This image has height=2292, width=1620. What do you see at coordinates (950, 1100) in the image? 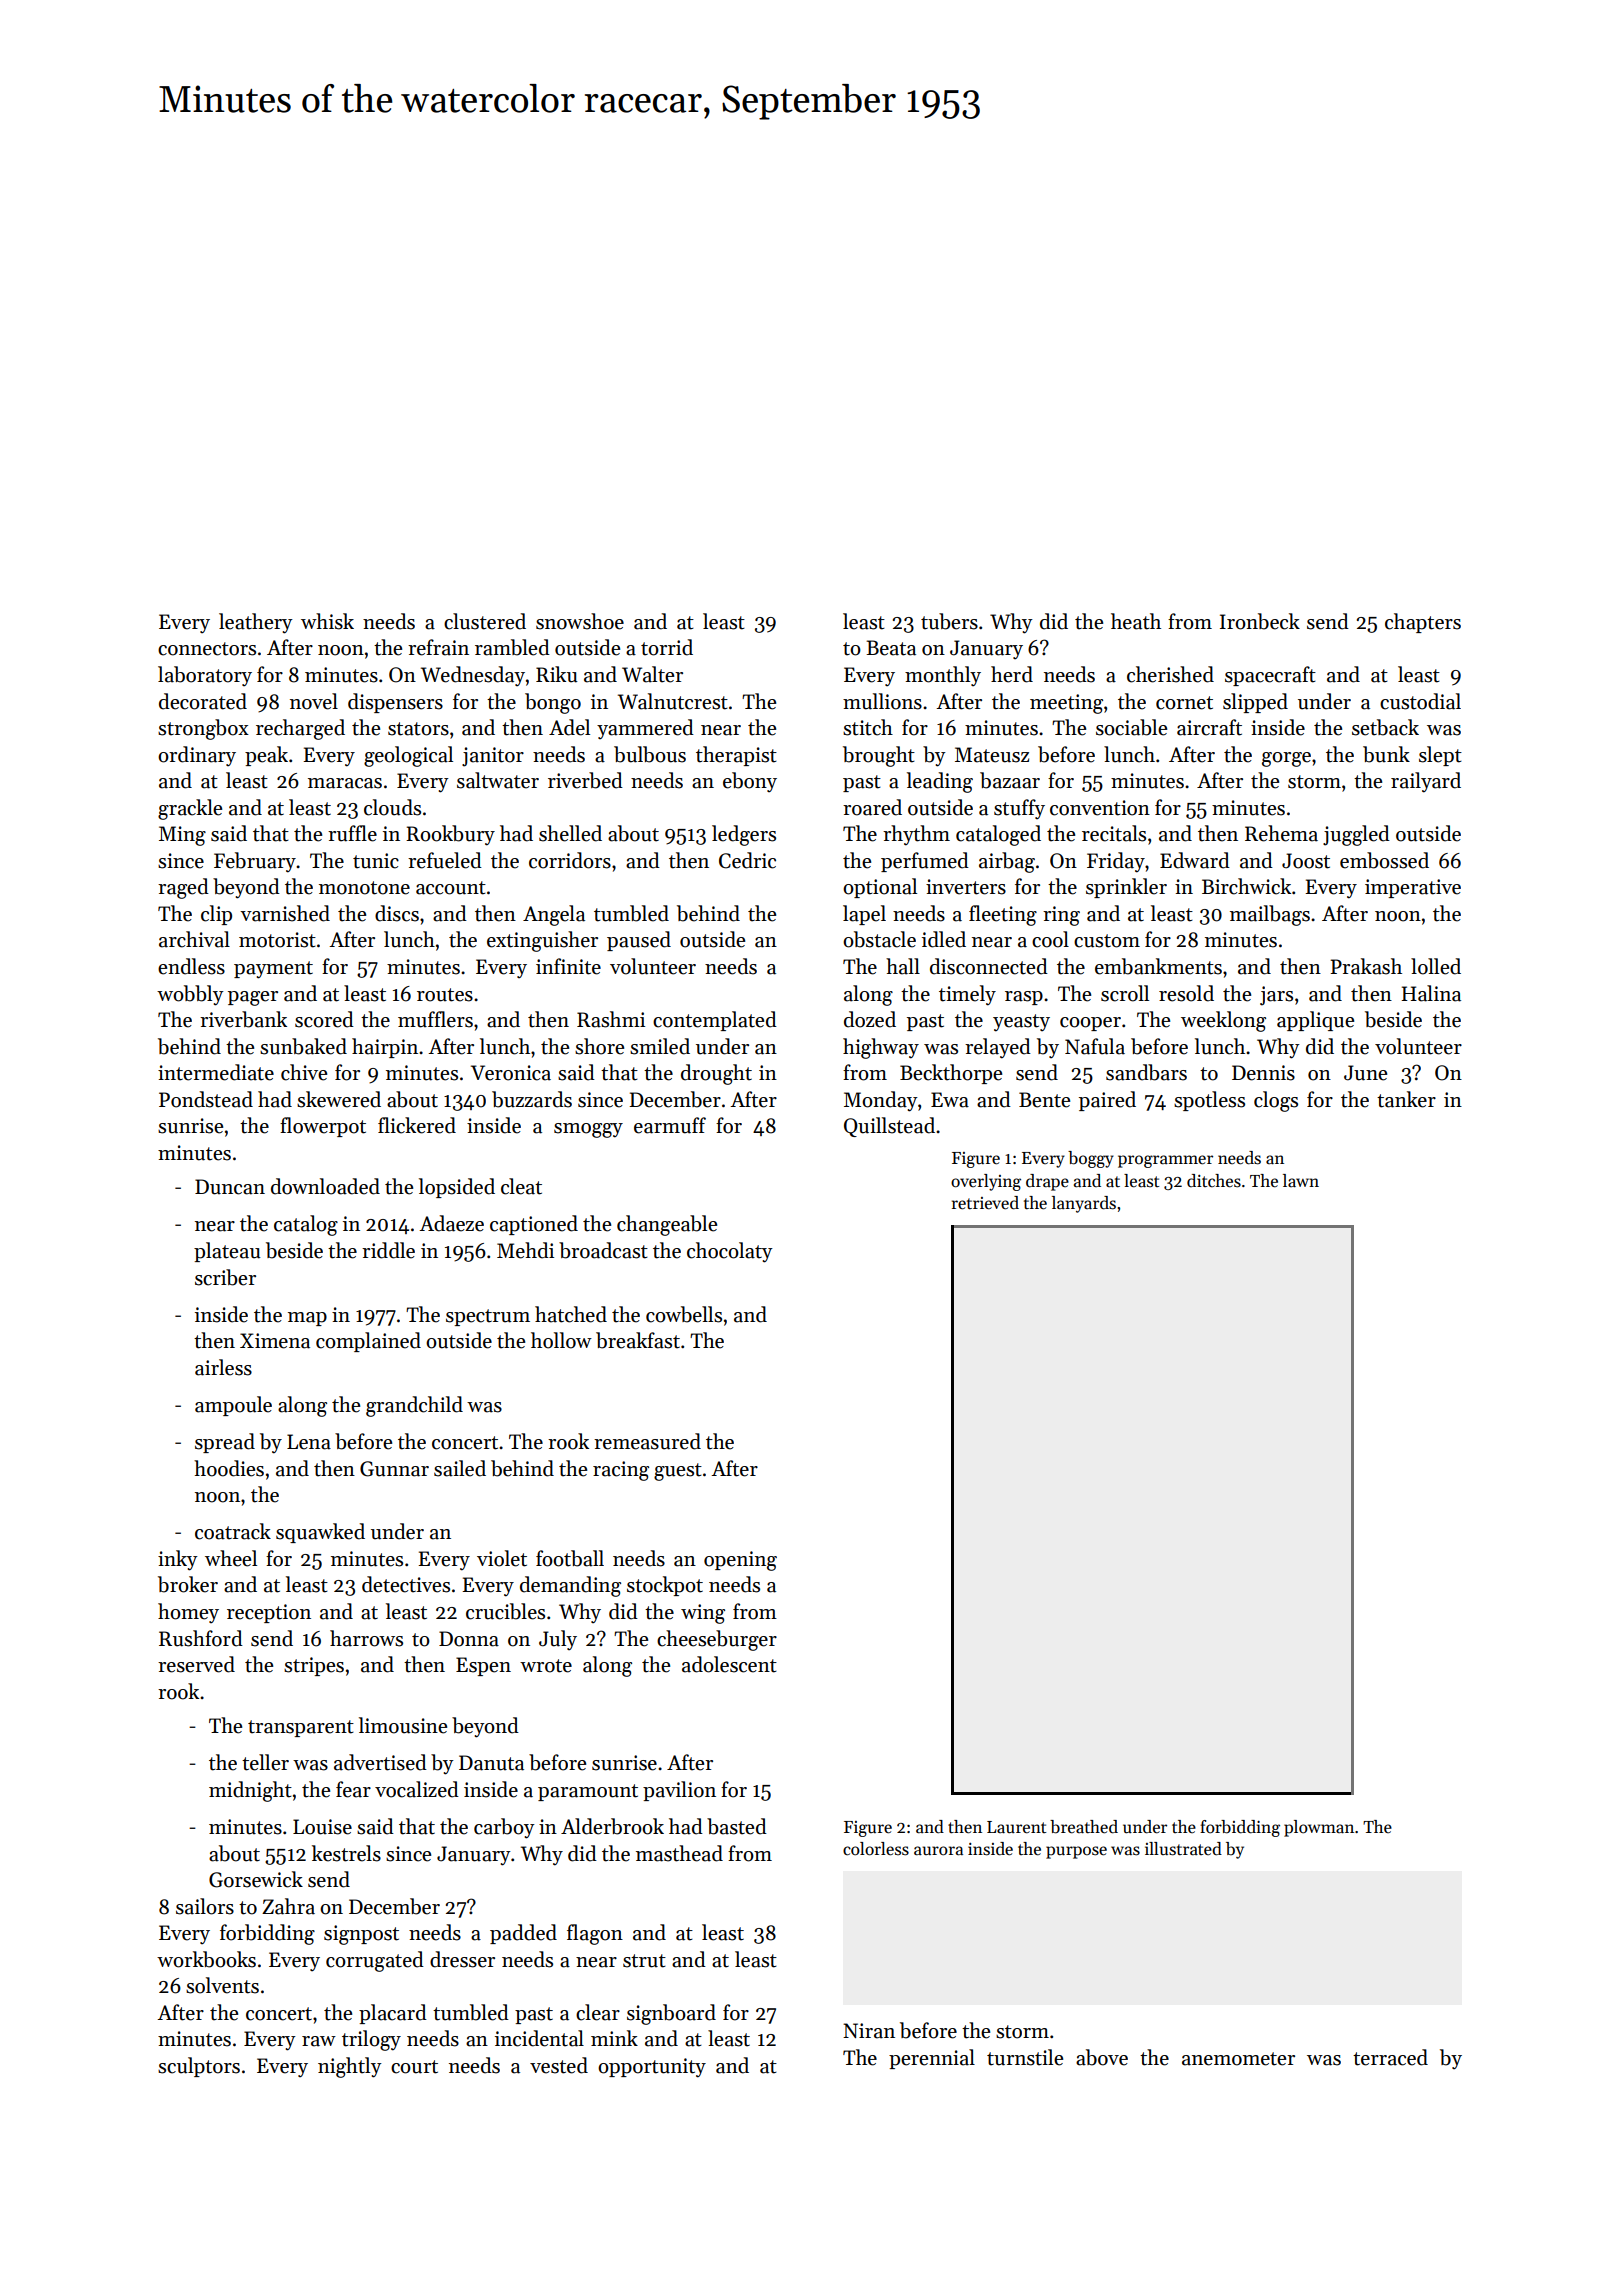
I see `Ewa` at bounding box center [950, 1100].
